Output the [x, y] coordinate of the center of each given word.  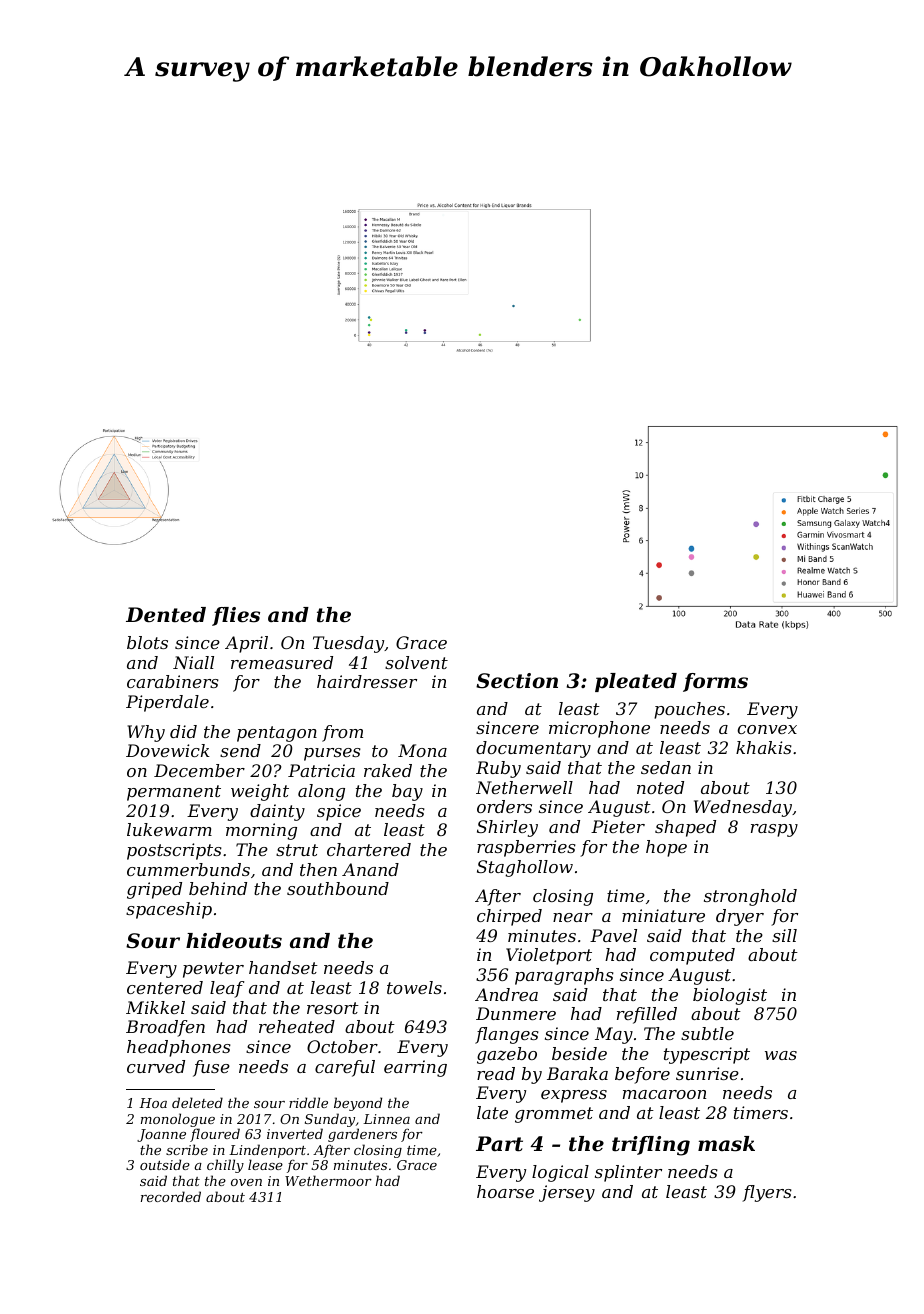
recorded [171, 1196]
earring [415, 1068]
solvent [416, 662]
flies [236, 616]
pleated [636, 682]
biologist [730, 996]
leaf [227, 989]
